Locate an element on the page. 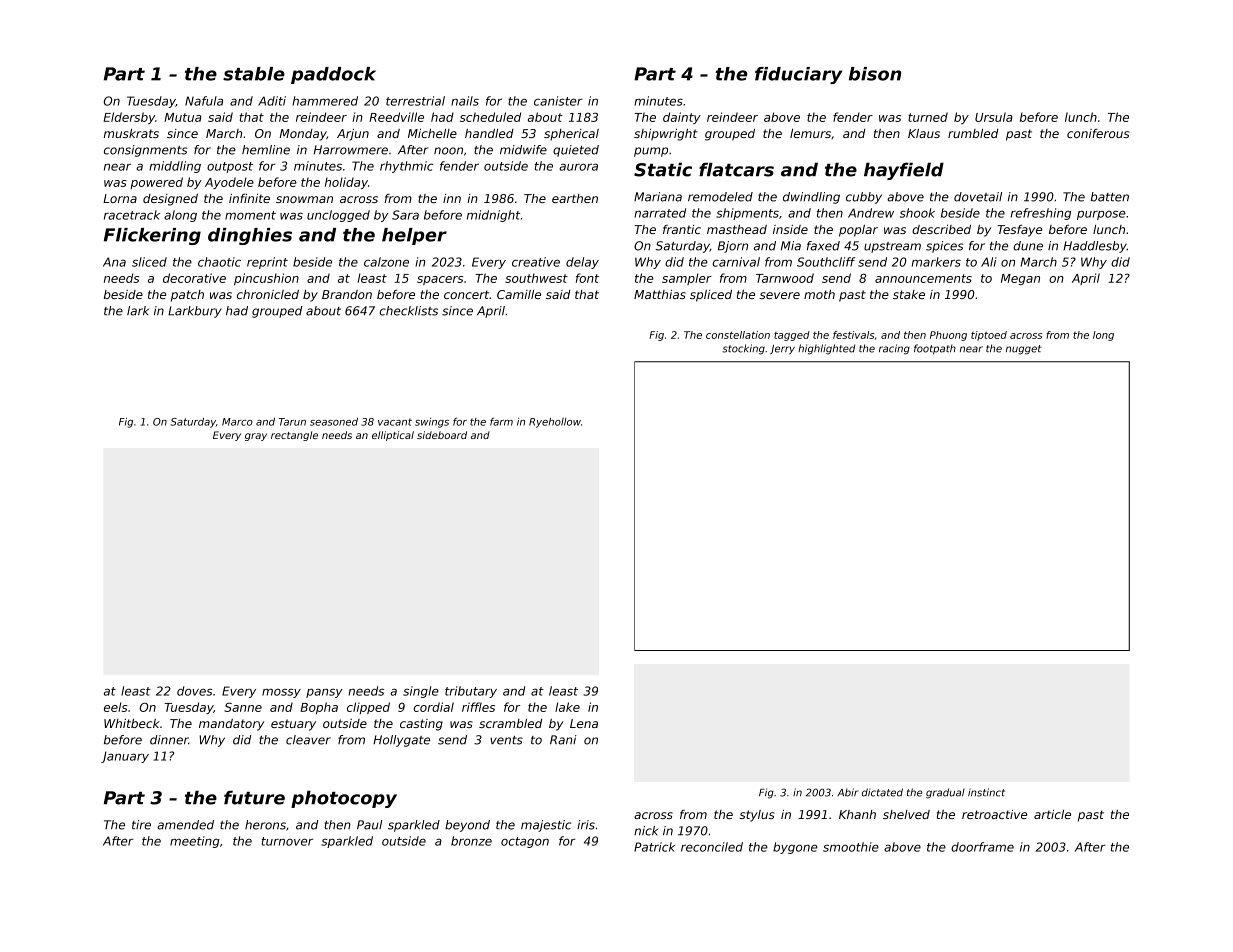 This image has width=1233, height=952. Ryehollow is located at coordinates (555, 423).
